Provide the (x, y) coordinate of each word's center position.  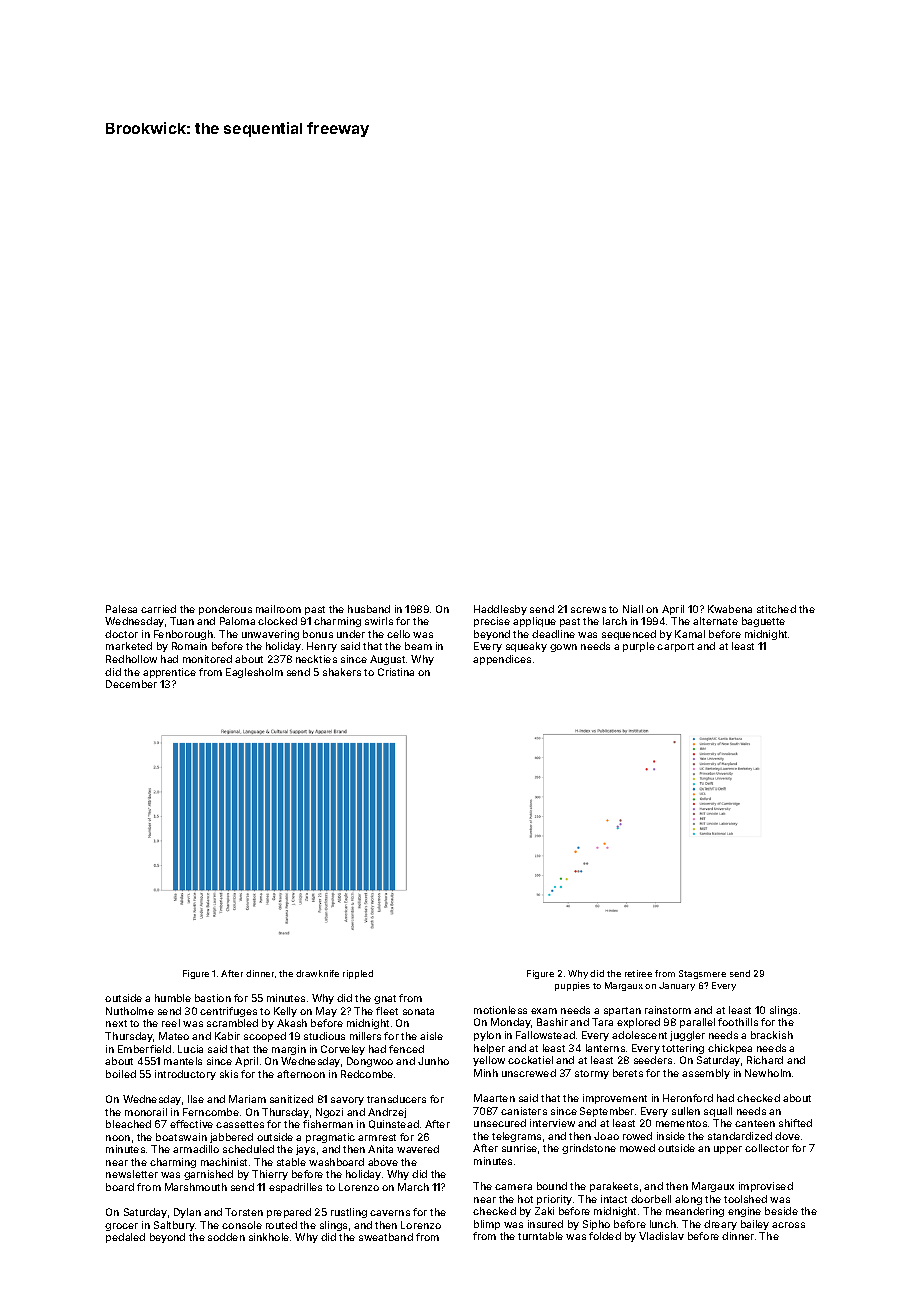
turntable (540, 1236)
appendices (502, 660)
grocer (121, 1227)
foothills (738, 1022)
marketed (129, 646)
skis (229, 1074)
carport (675, 647)
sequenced (629, 635)
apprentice (169, 673)
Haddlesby (500, 610)
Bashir (552, 1022)
